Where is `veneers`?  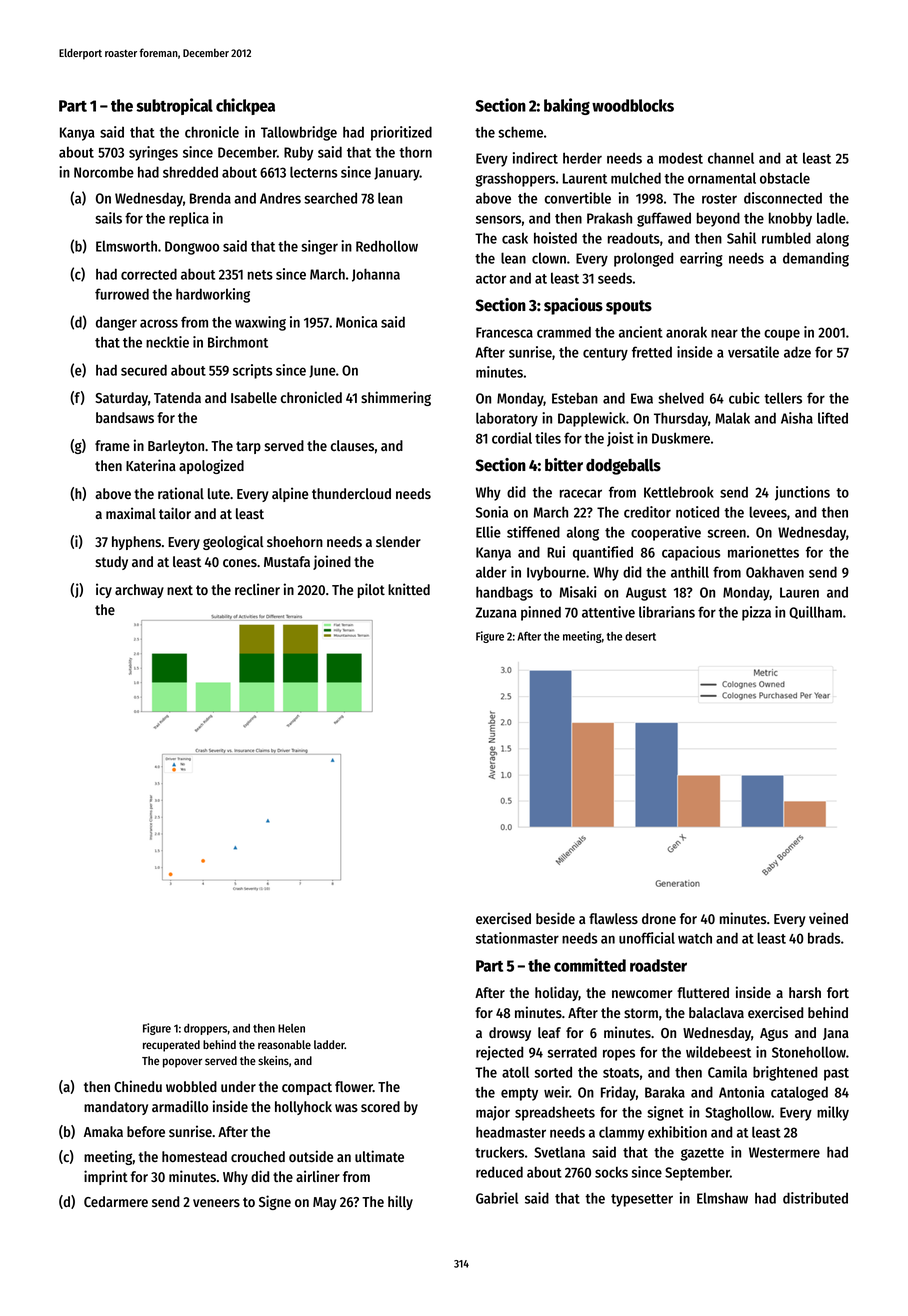 veneers is located at coordinates (216, 1203).
